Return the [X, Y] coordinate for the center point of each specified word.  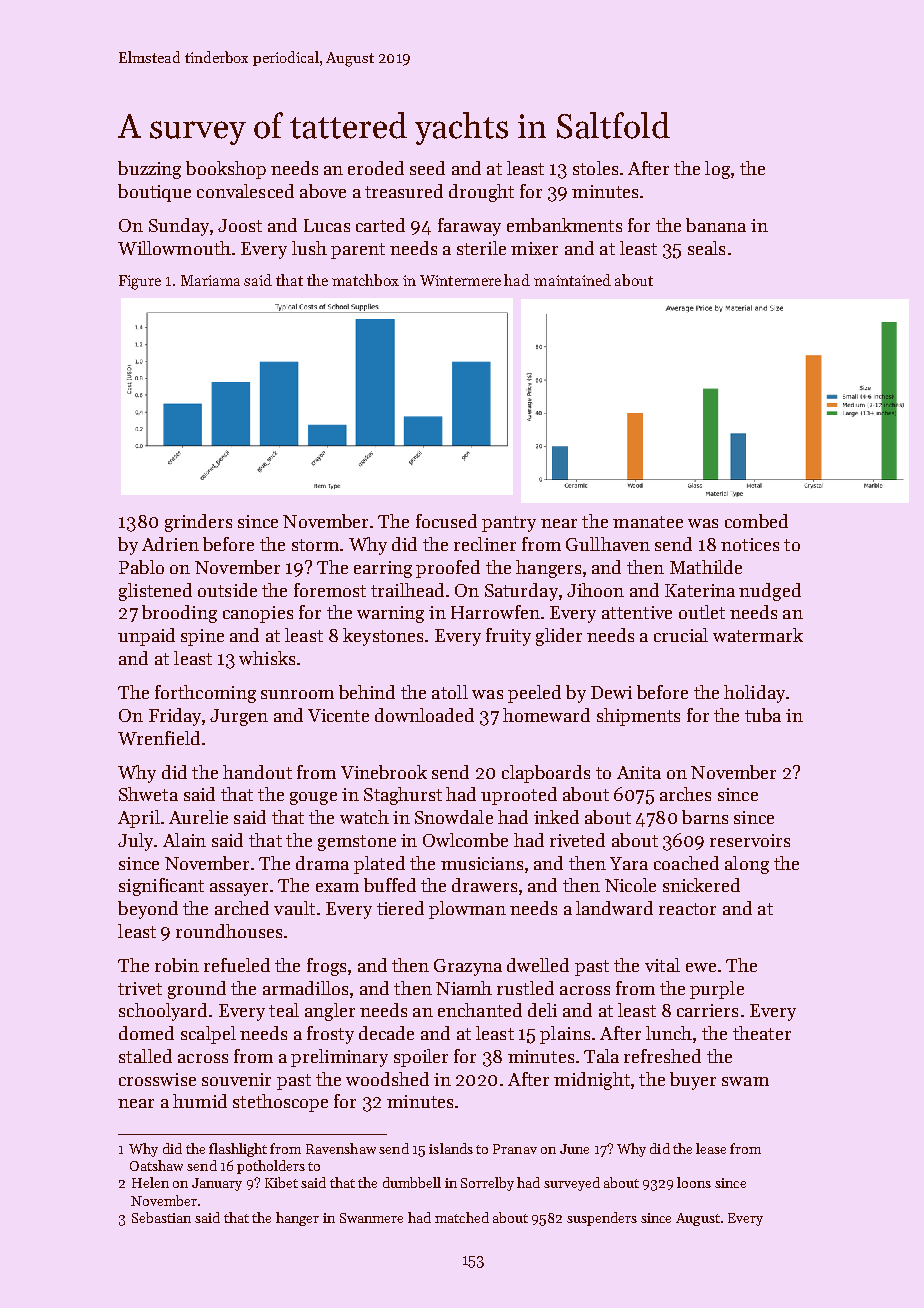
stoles [595, 168]
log [717, 170]
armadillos [305, 988]
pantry [509, 524]
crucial [681, 635]
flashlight [238, 1150]
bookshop [226, 170]
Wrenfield [159, 738]
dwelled [538, 965]
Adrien [170, 544]
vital [662, 965]
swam [745, 1081]
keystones [383, 637]
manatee [648, 522]
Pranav [515, 1149]
